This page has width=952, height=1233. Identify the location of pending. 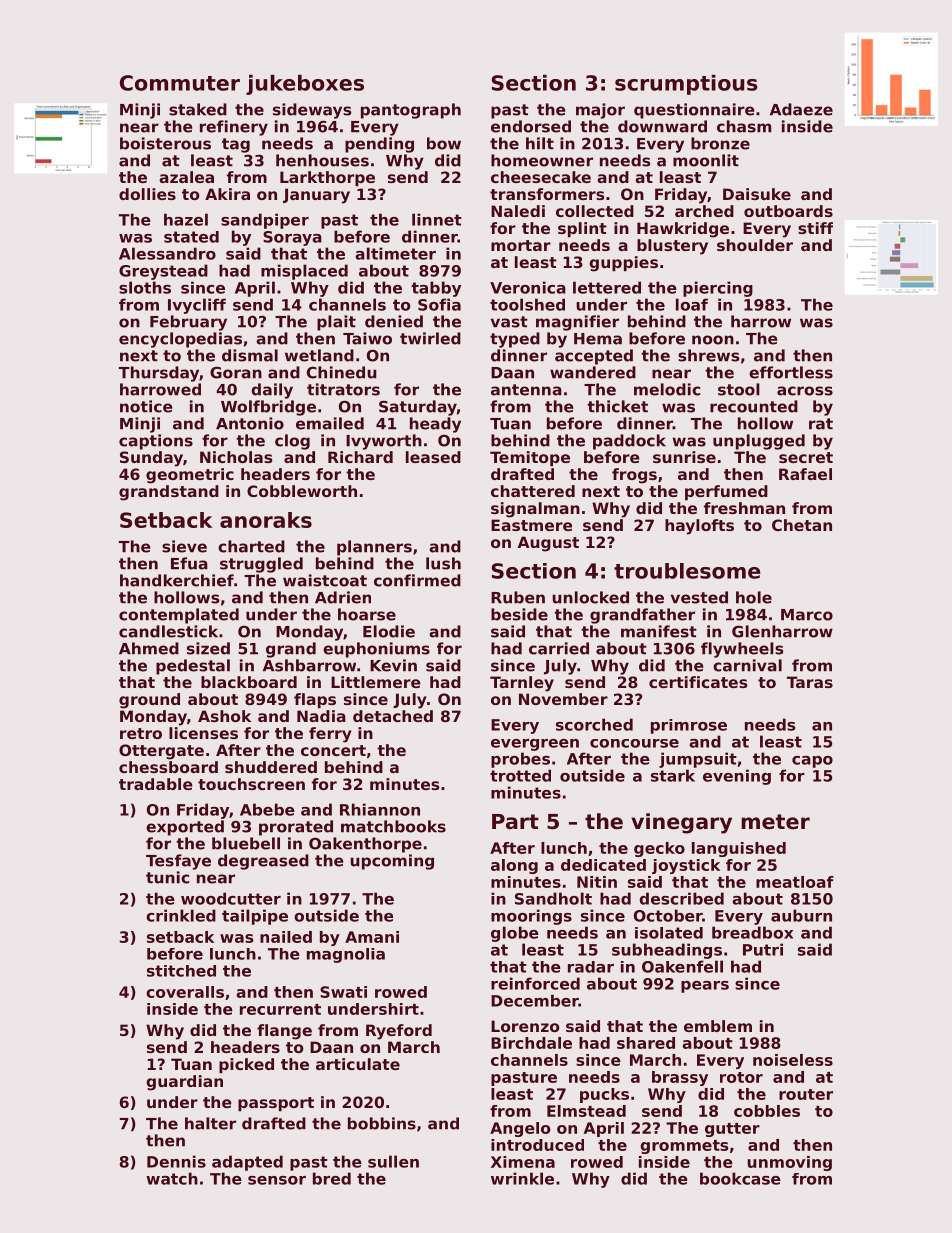
(379, 145).
